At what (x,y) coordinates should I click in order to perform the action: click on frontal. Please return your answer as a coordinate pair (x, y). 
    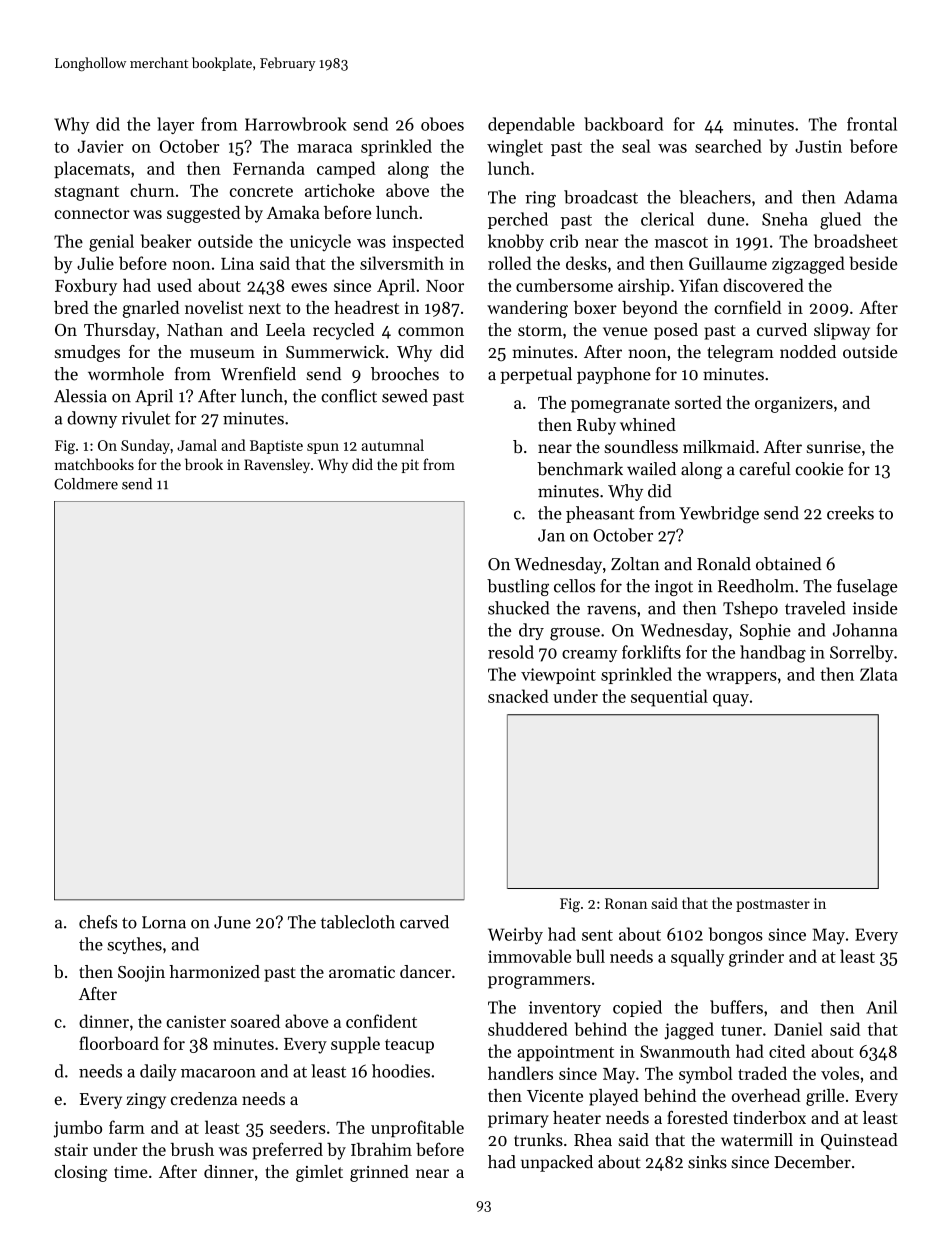
    Looking at the image, I should click on (872, 124).
